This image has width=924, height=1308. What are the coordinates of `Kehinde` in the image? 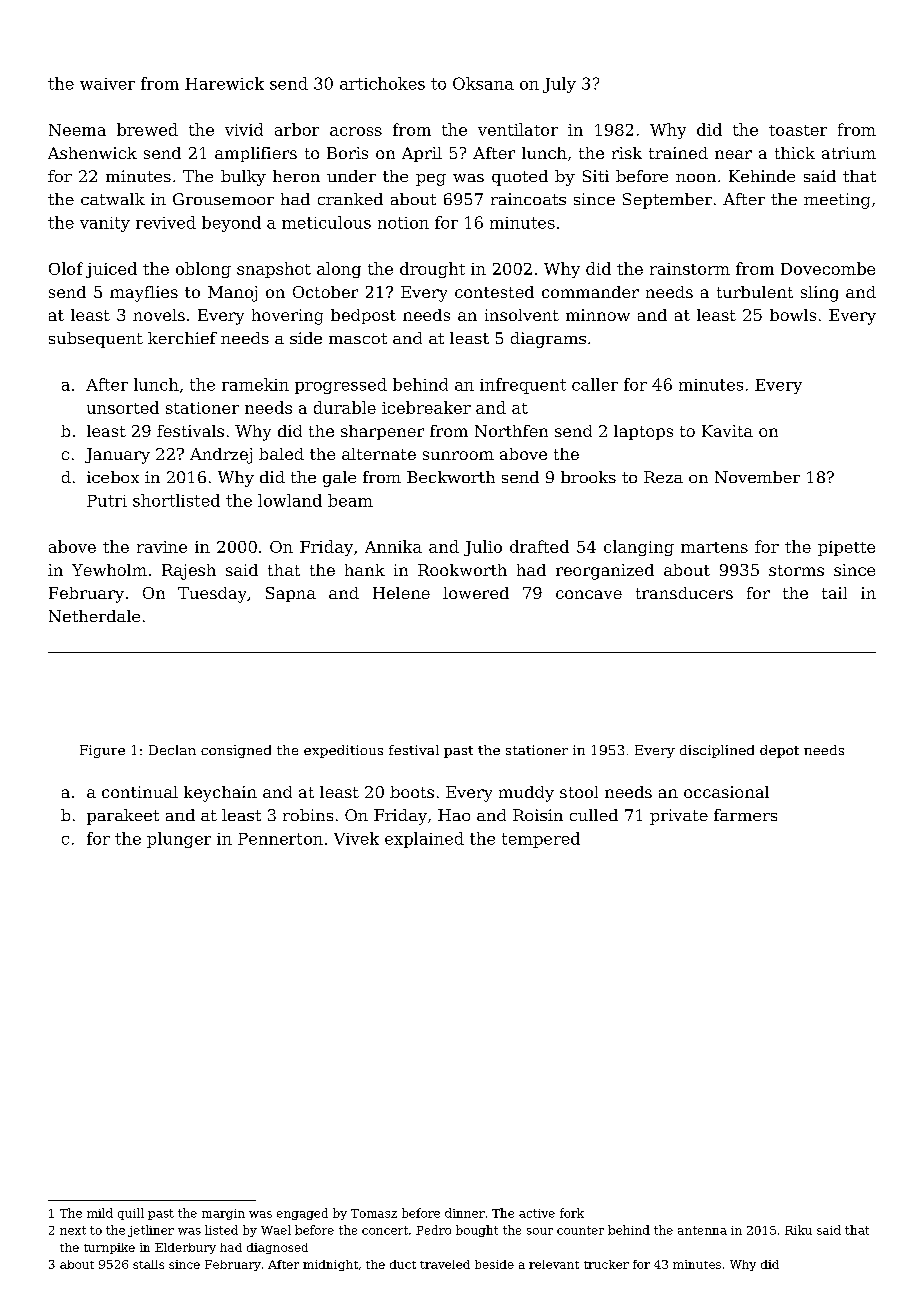 It's located at (762, 176).
